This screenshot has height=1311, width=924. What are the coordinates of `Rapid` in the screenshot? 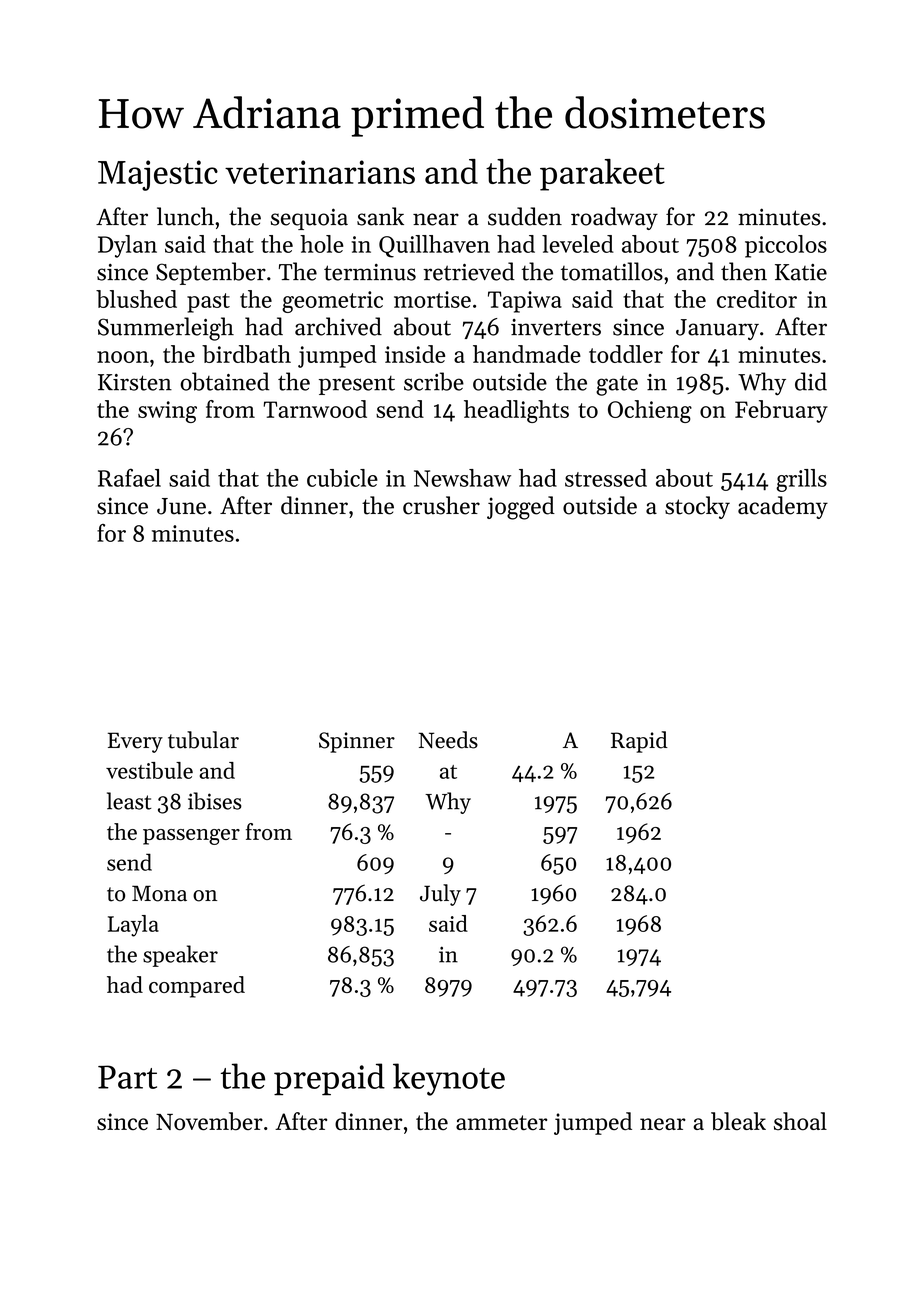 It's located at (639, 742).
